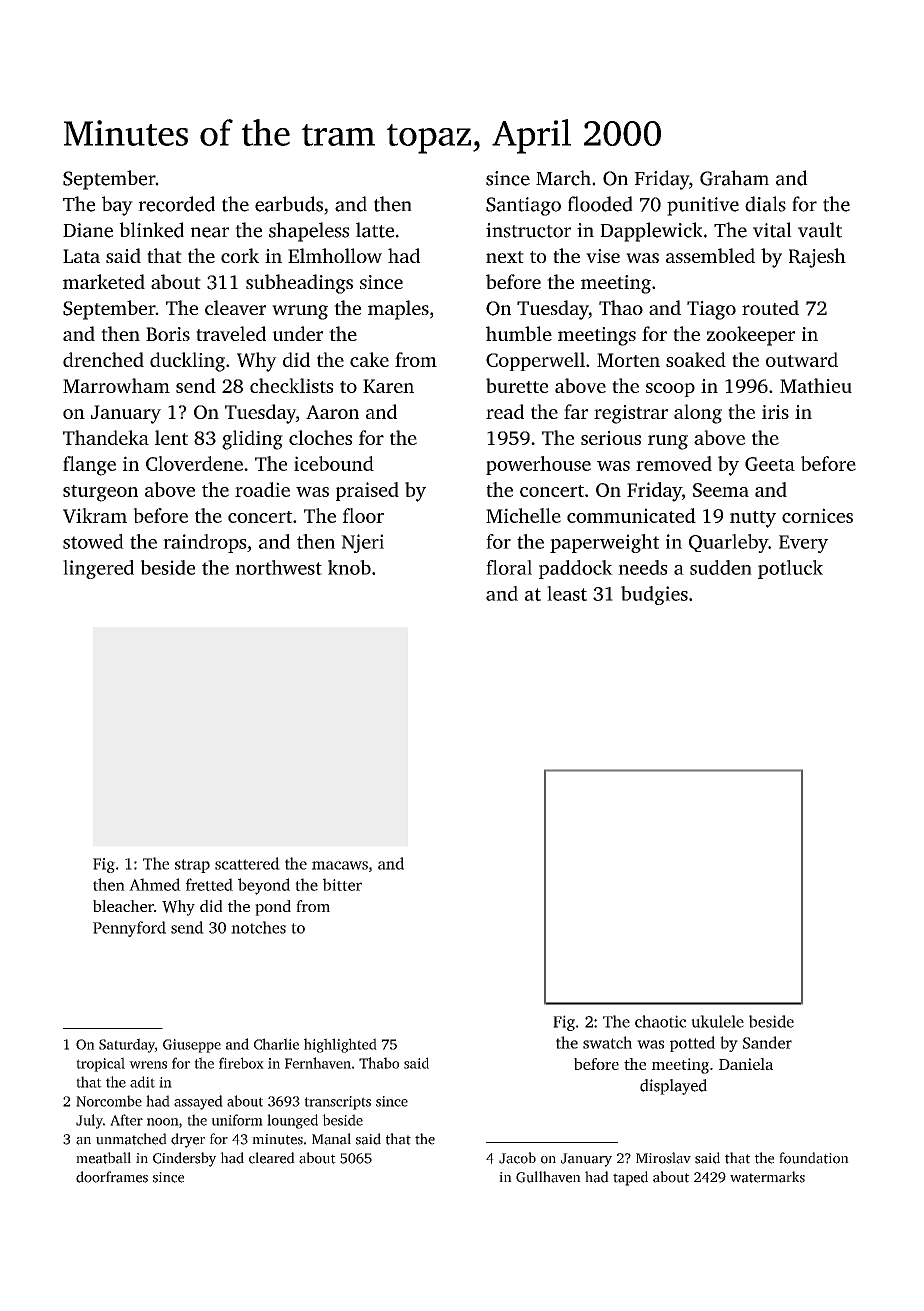 The width and height of the screenshot is (924, 1311). Describe the element at coordinates (703, 206) in the screenshot. I see `punitive` at that location.
